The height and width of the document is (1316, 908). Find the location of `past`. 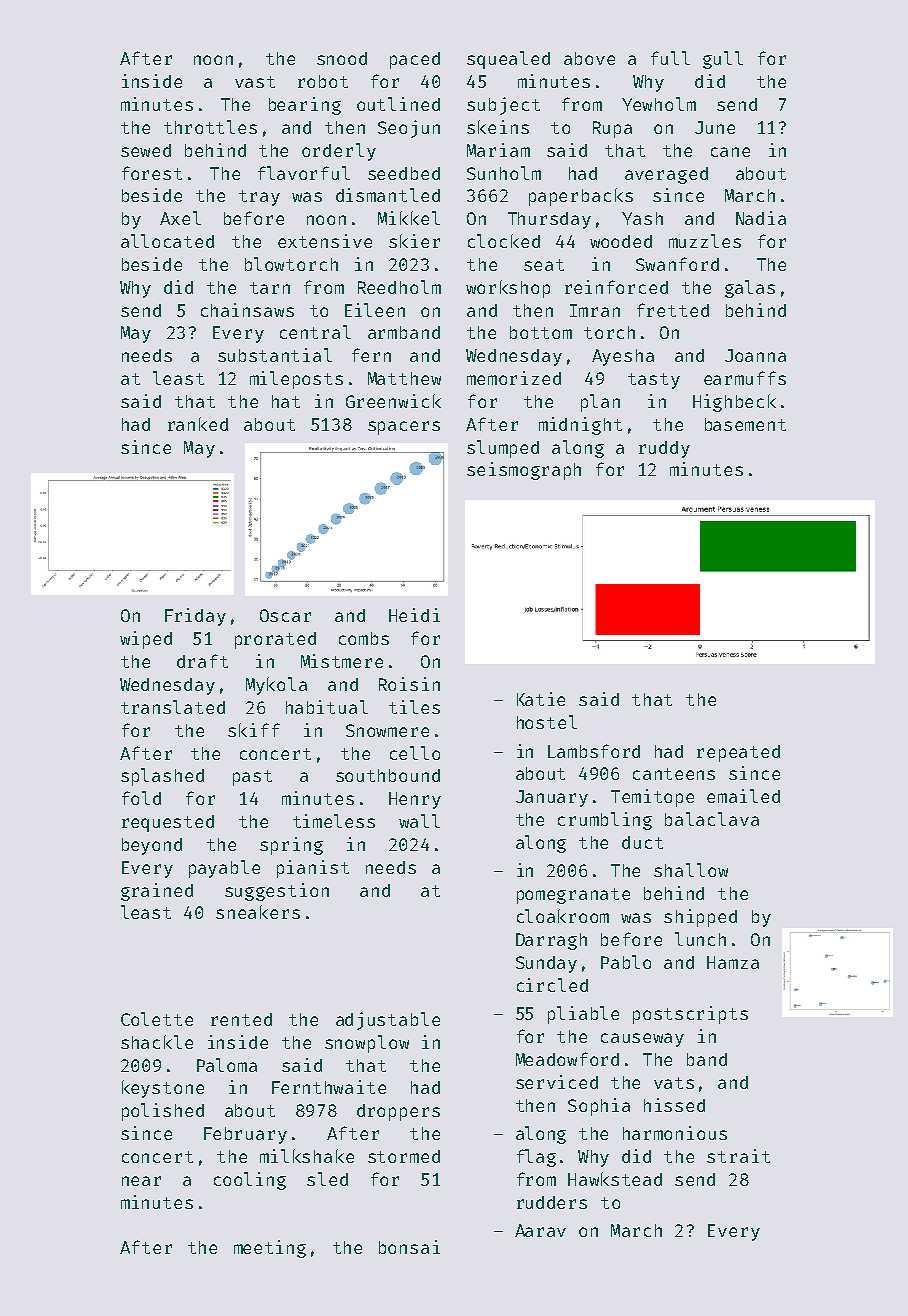

past is located at coordinates (252, 778).
